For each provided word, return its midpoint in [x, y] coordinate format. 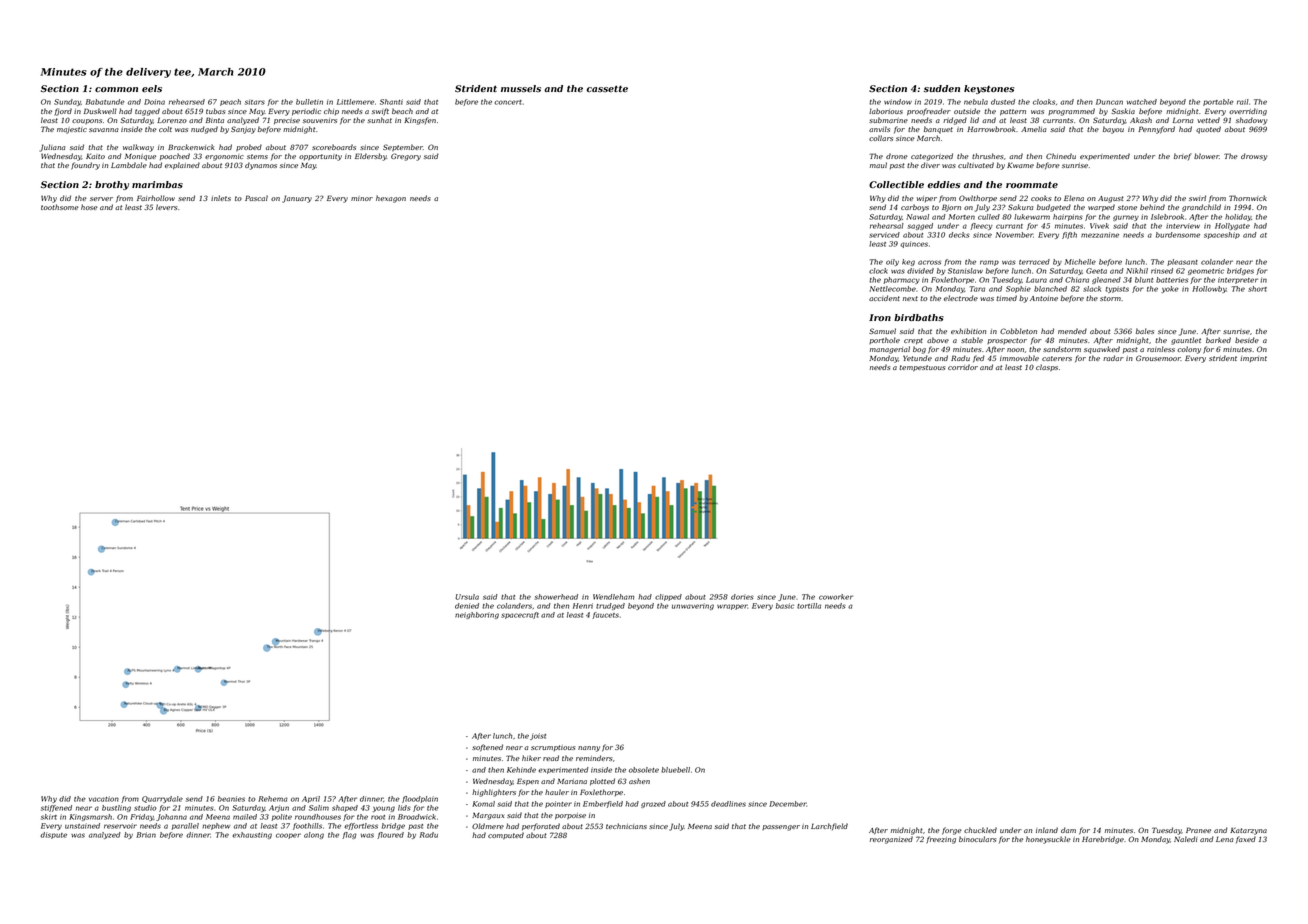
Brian [146, 835]
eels [152, 88]
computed [506, 835]
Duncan [1109, 102]
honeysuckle [1048, 840]
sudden [942, 88]
